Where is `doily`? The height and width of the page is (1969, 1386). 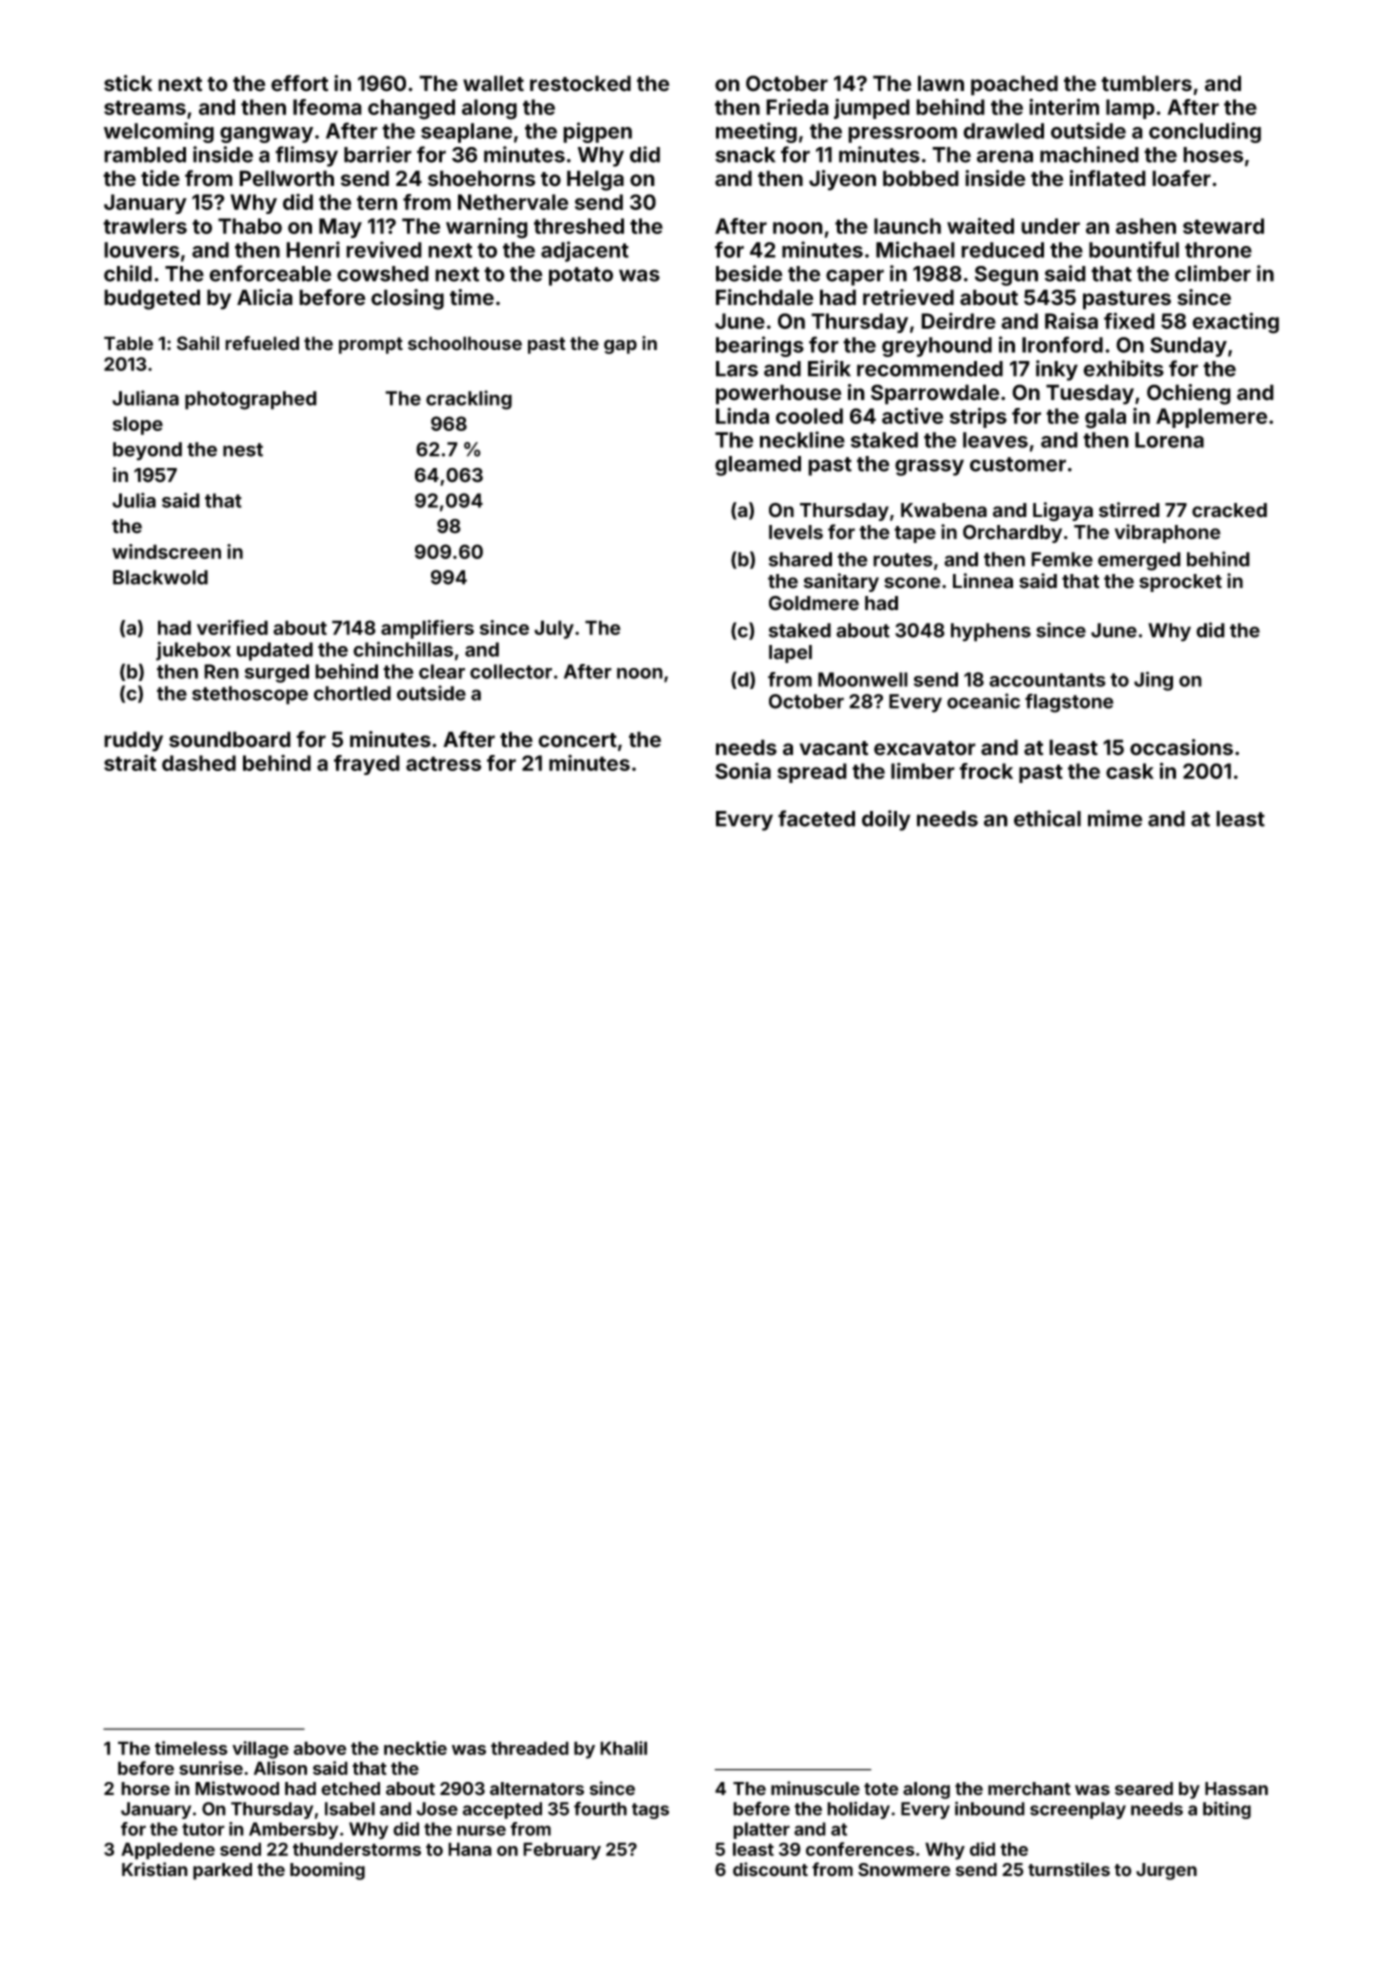
doily is located at coordinates (886, 820).
